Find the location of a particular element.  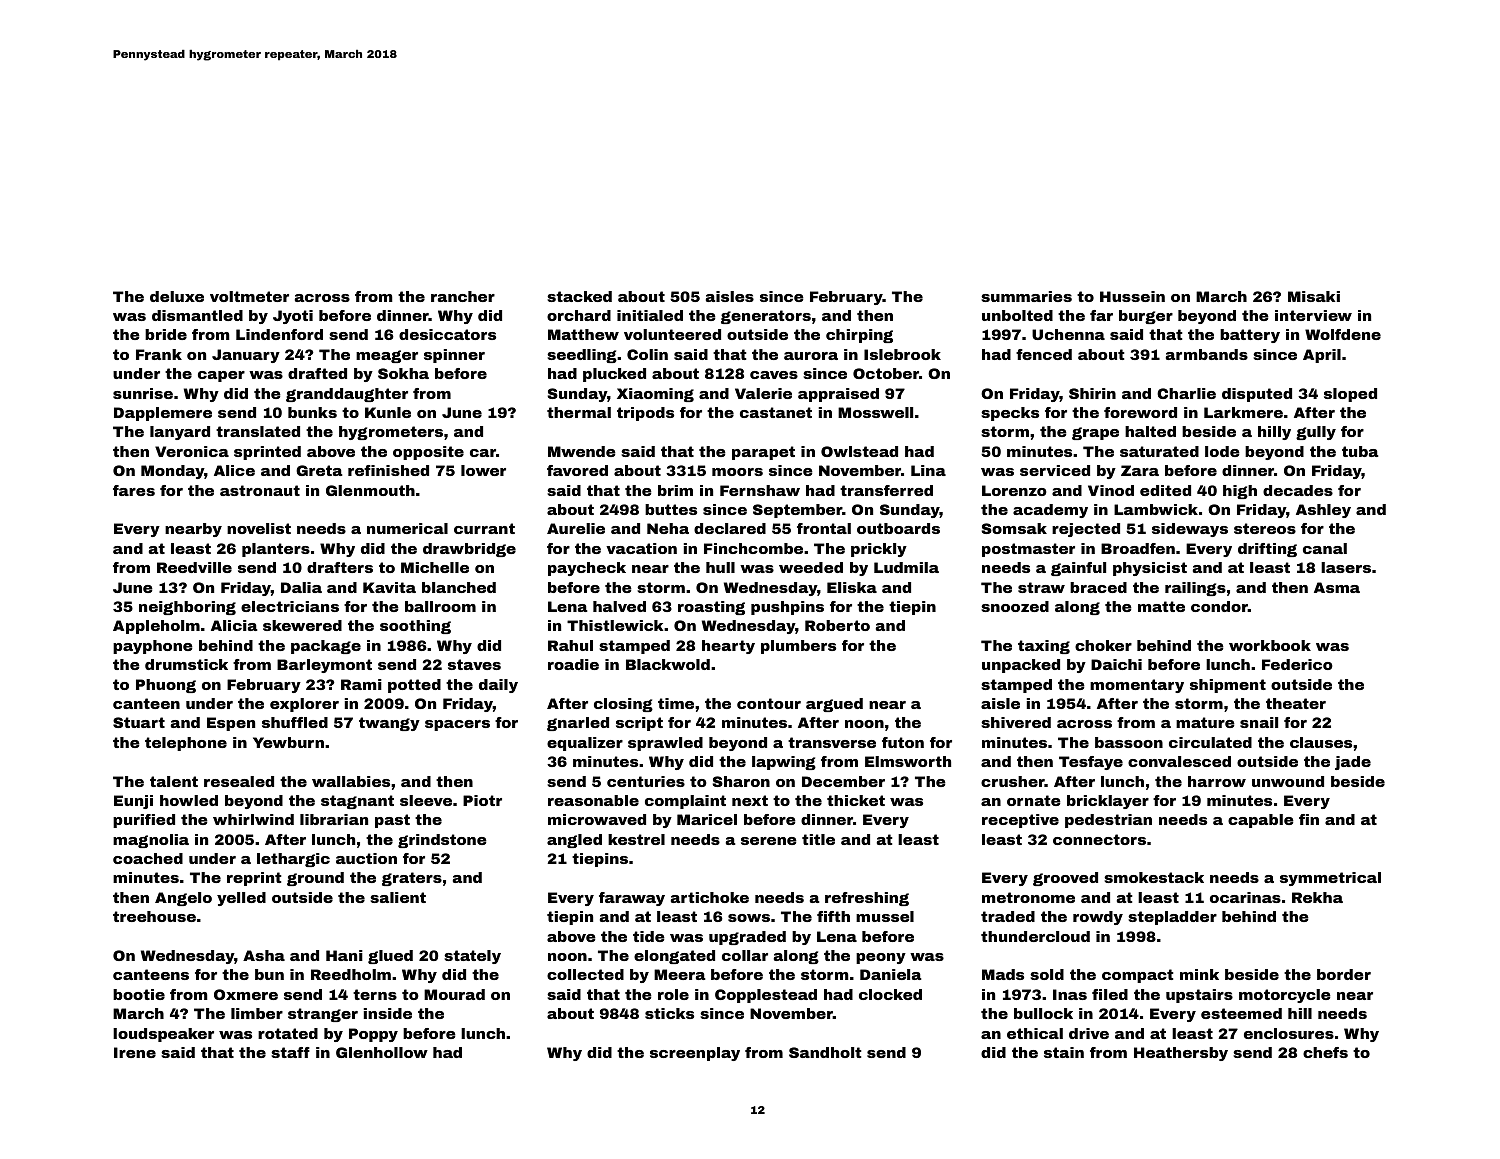

fenced is located at coordinates (1044, 354).
